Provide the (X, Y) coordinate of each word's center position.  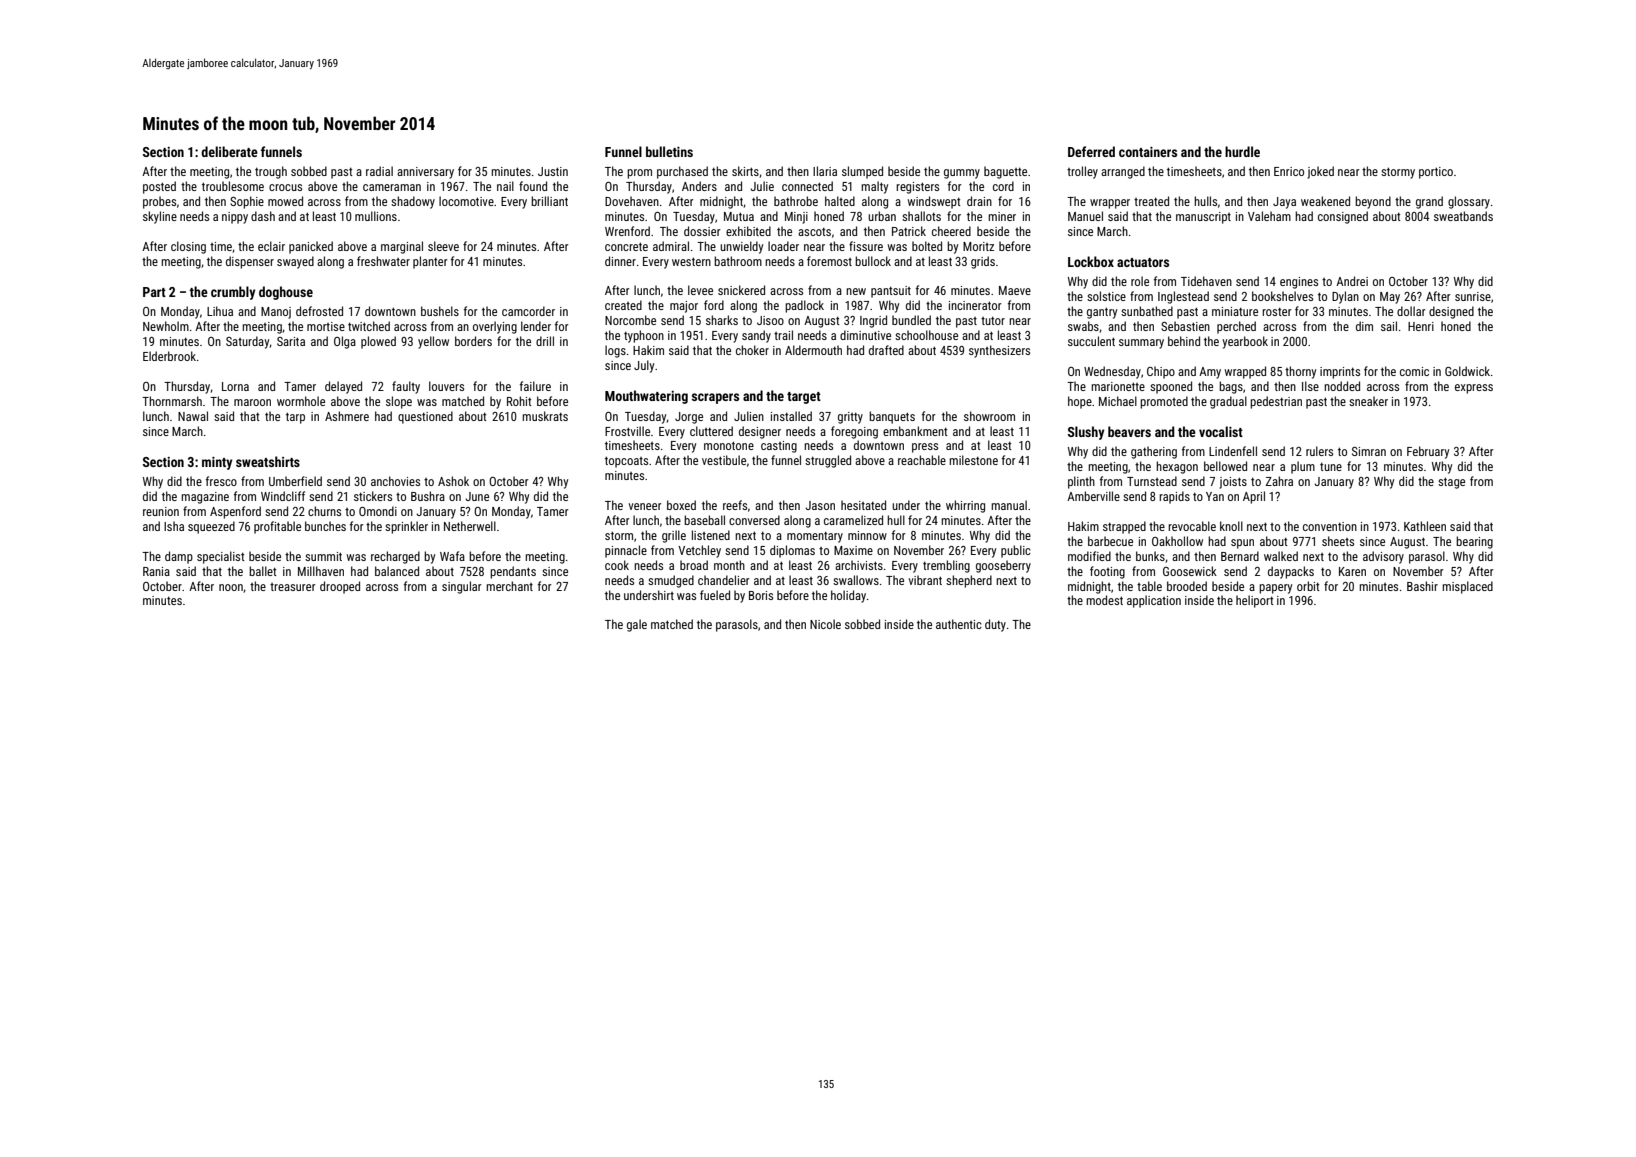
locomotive (466, 201)
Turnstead (1152, 481)
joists (1233, 483)
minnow (867, 535)
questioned (425, 417)
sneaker (1368, 401)
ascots (814, 231)
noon (231, 587)
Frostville (627, 431)
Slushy (1086, 433)
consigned (1343, 217)
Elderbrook (169, 356)
